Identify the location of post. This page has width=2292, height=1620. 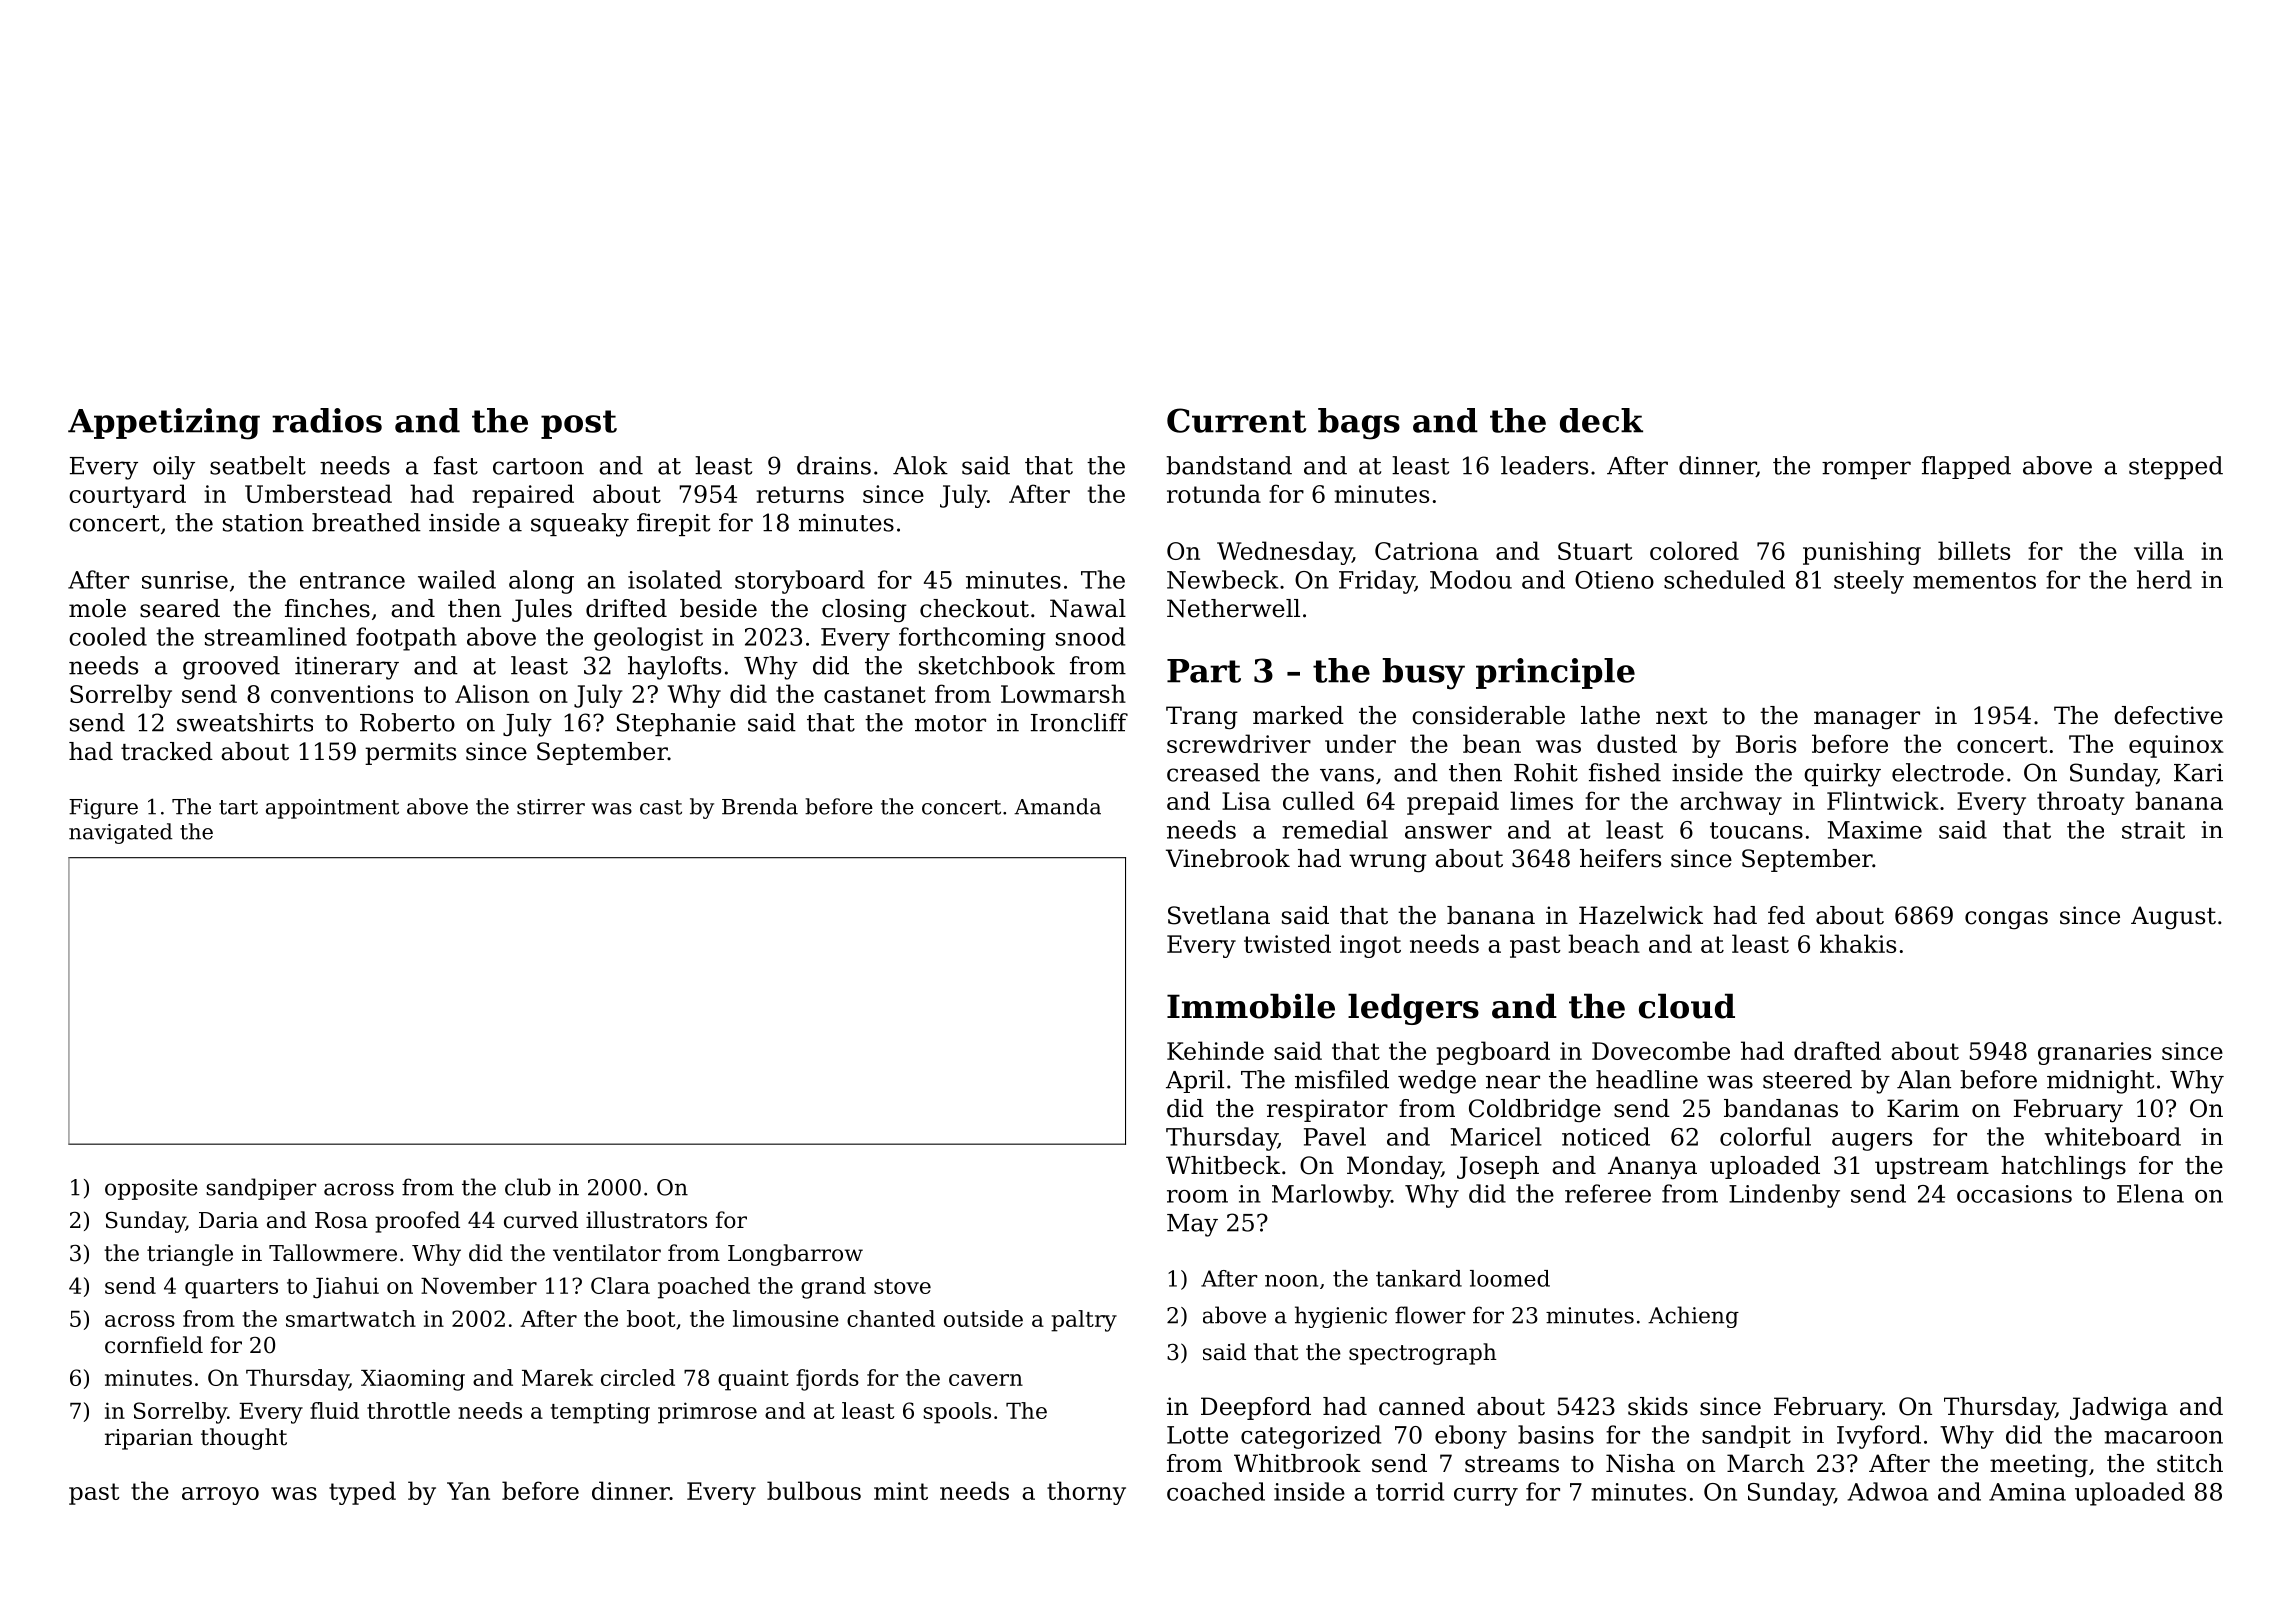
(579, 424).
